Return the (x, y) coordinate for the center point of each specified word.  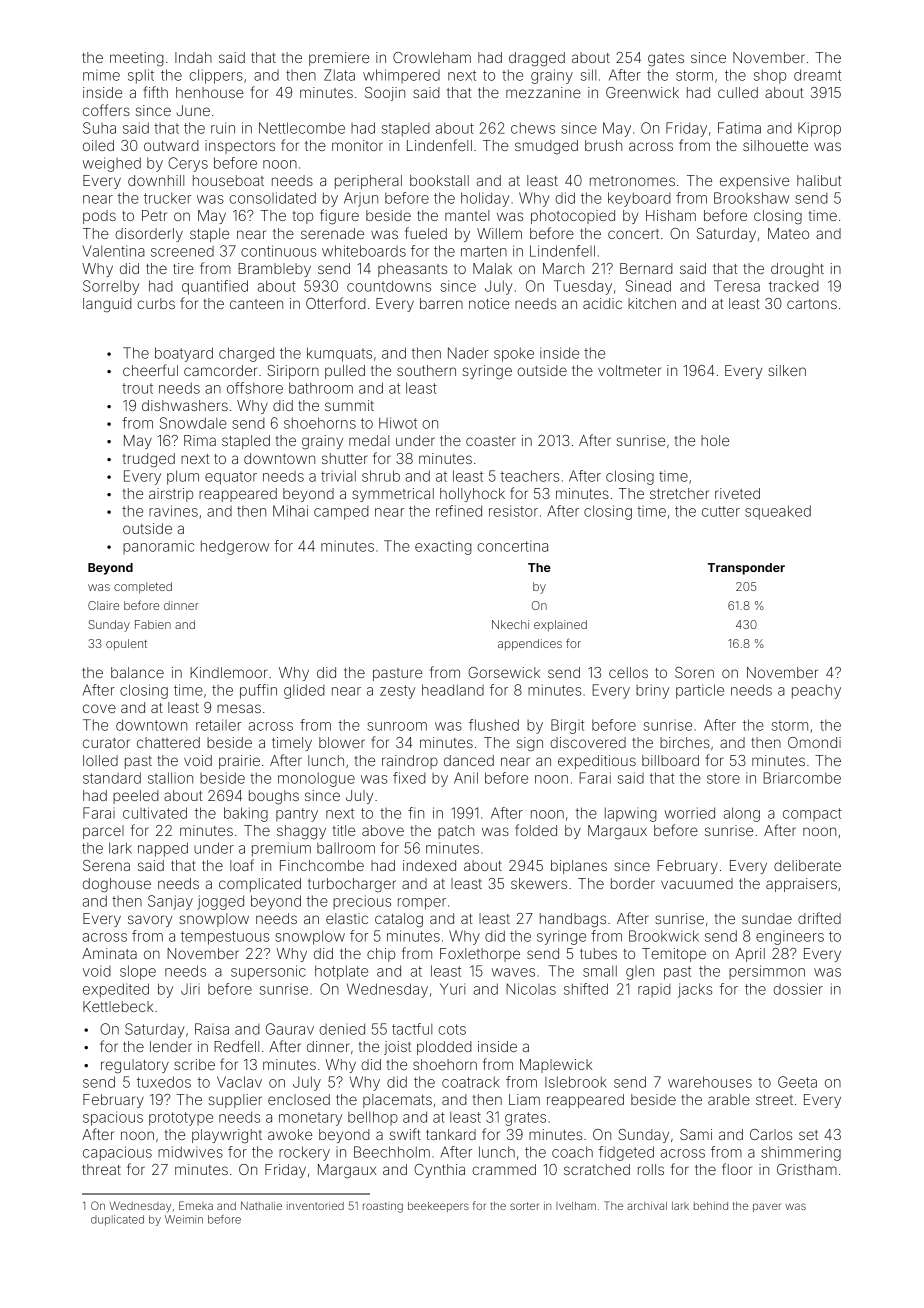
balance (137, 672)
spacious (113, 1118)
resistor (513, 511)
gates (666, 60)
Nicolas (531, 989)
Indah (193, 57)
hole (715, 440)
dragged (537, 59)
